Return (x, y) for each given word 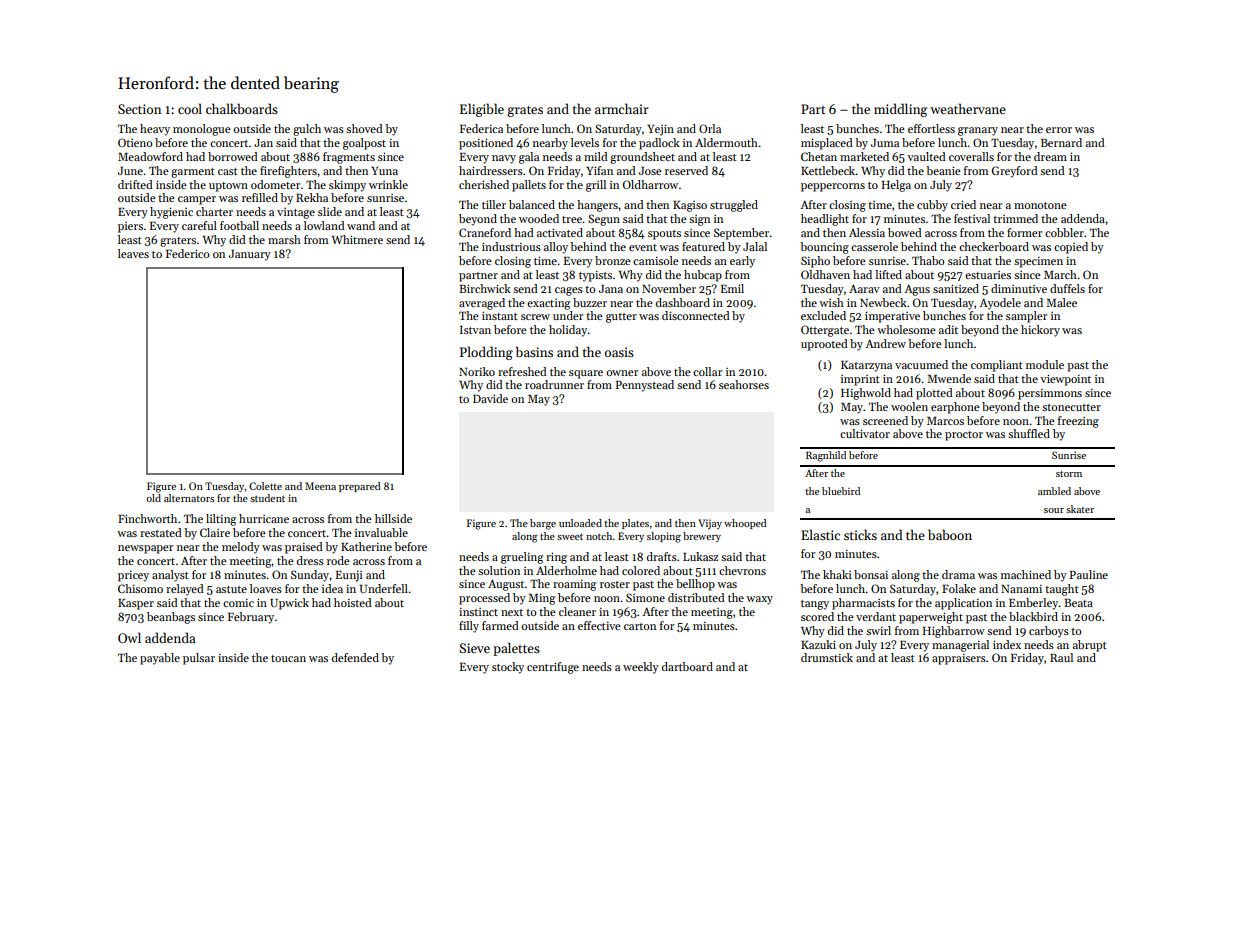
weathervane (968, 108)
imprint (860, 380)
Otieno (135, 142)
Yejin (660, 130)
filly (469, 627)
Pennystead (645, 386)
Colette (265, 486)
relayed (185, 590)
